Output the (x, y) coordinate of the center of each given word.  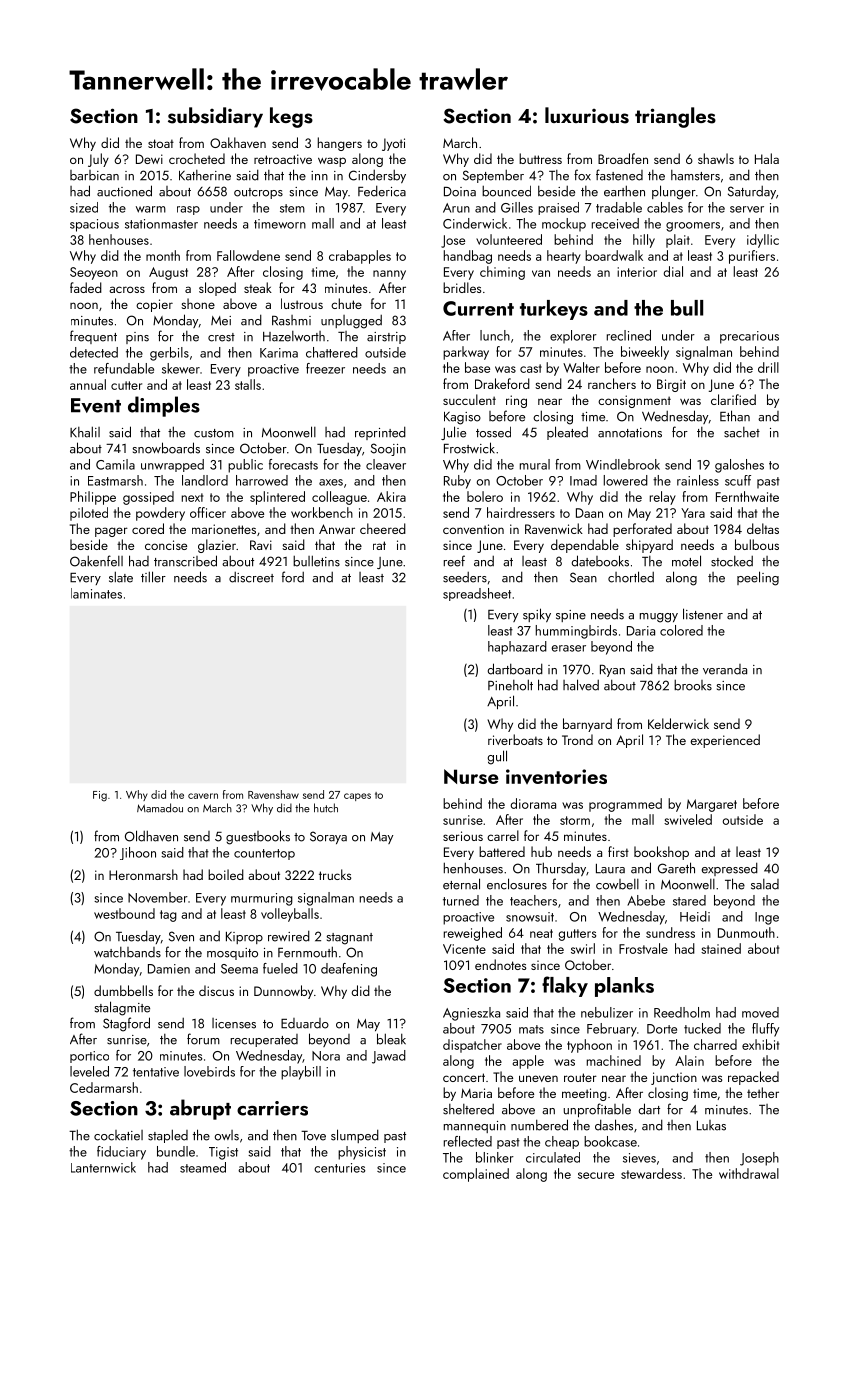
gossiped (148, 498)
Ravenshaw (273, 794)
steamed (203, 1167)
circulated (553, 1157)
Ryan (612, 671)
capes (357, 797)
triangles (675, 117)
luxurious (587, 115)
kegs (291, 117)
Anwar (337, 529)
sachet (742, 432)
